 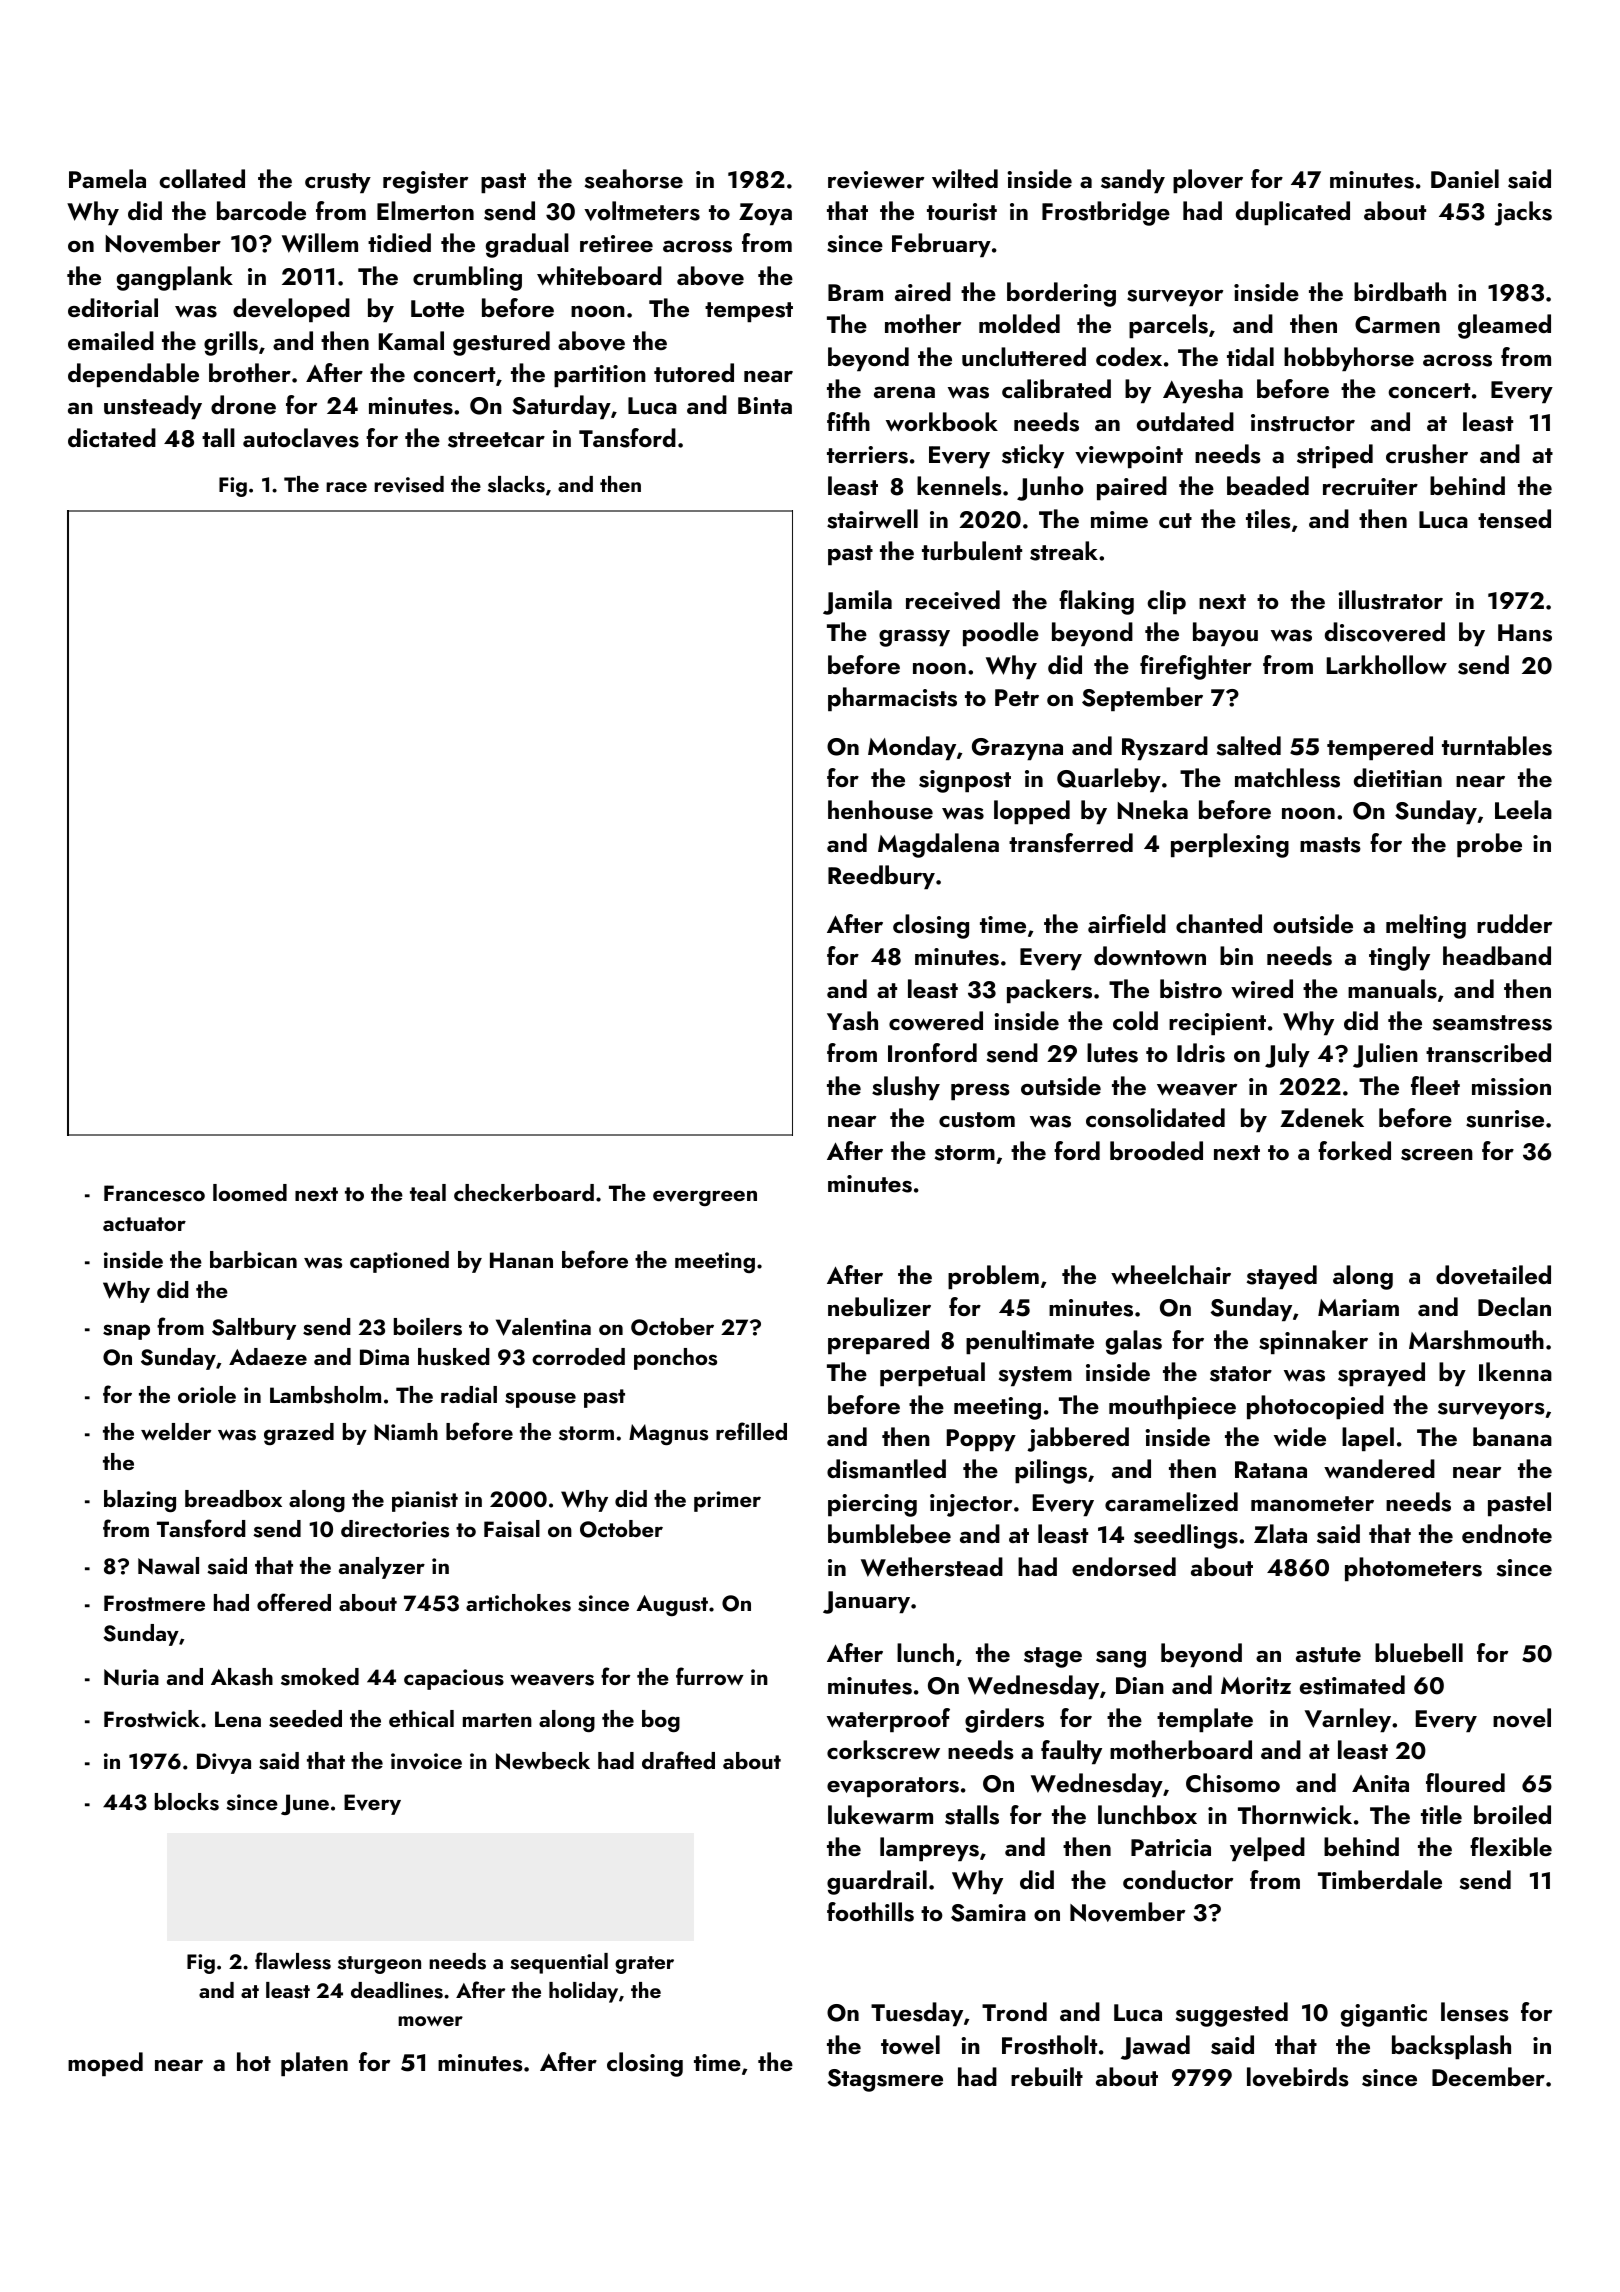 I want to click on nebulizer, so click(x=879, y=1306).
